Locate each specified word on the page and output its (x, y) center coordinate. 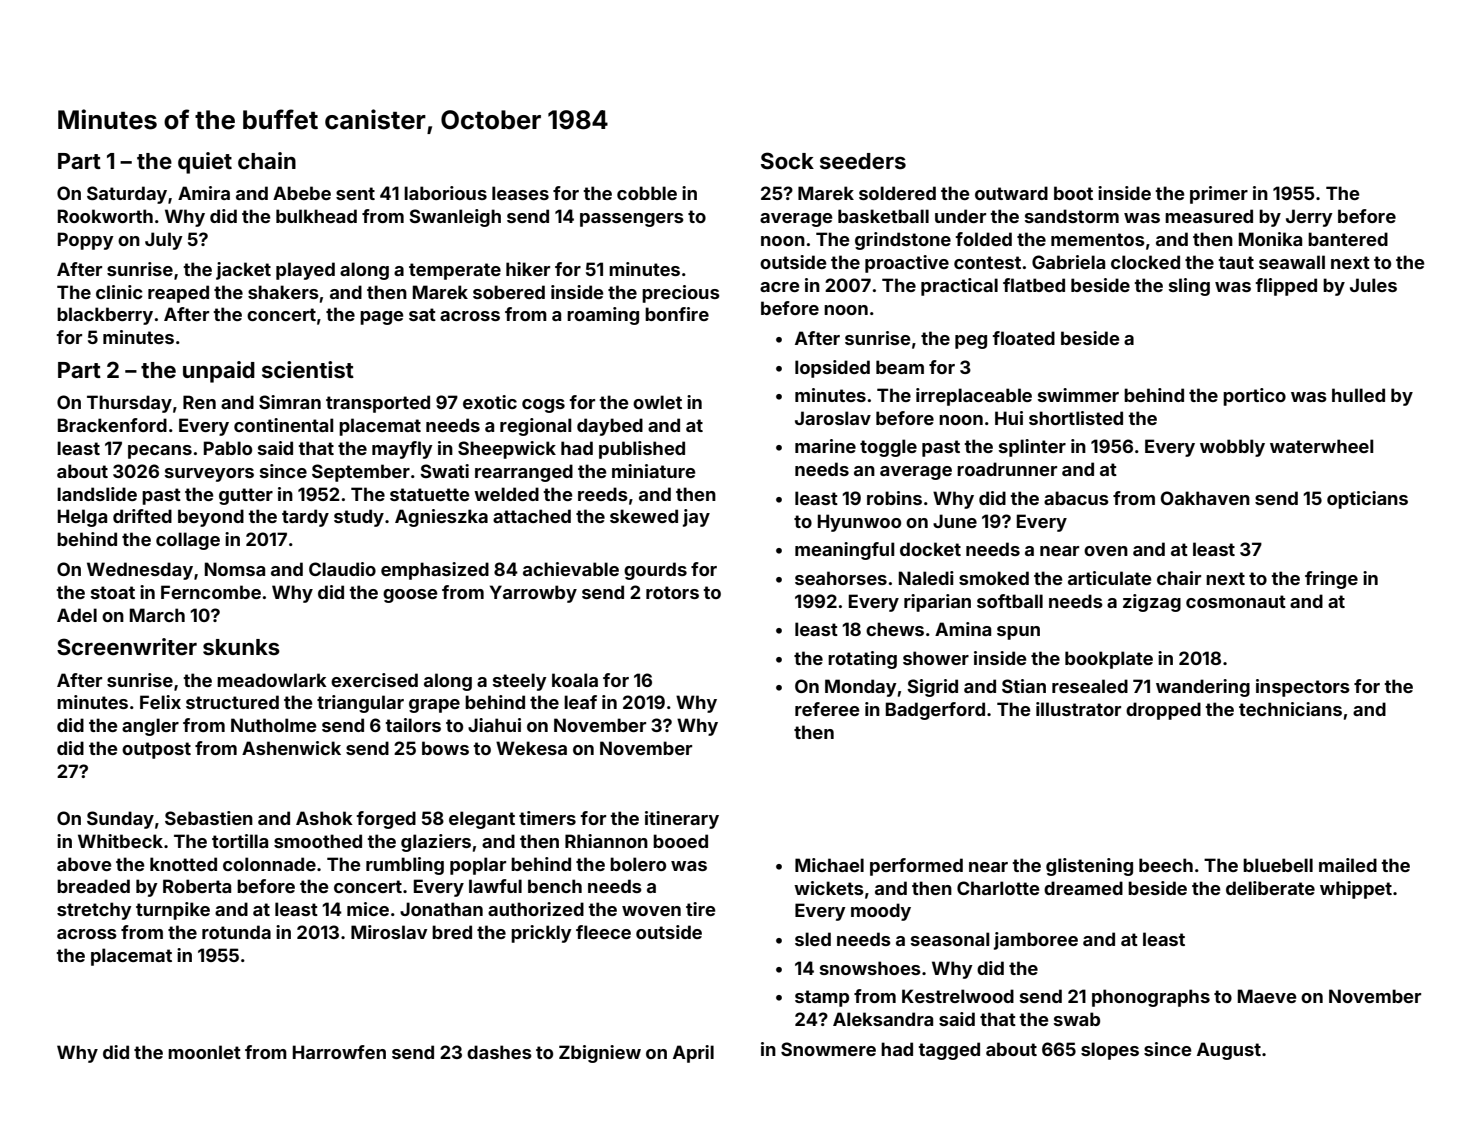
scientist (308, 369)
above (84, 864)
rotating (862, 660)
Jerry (1309, 218)
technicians (1290, 709)
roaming (603, 316)
